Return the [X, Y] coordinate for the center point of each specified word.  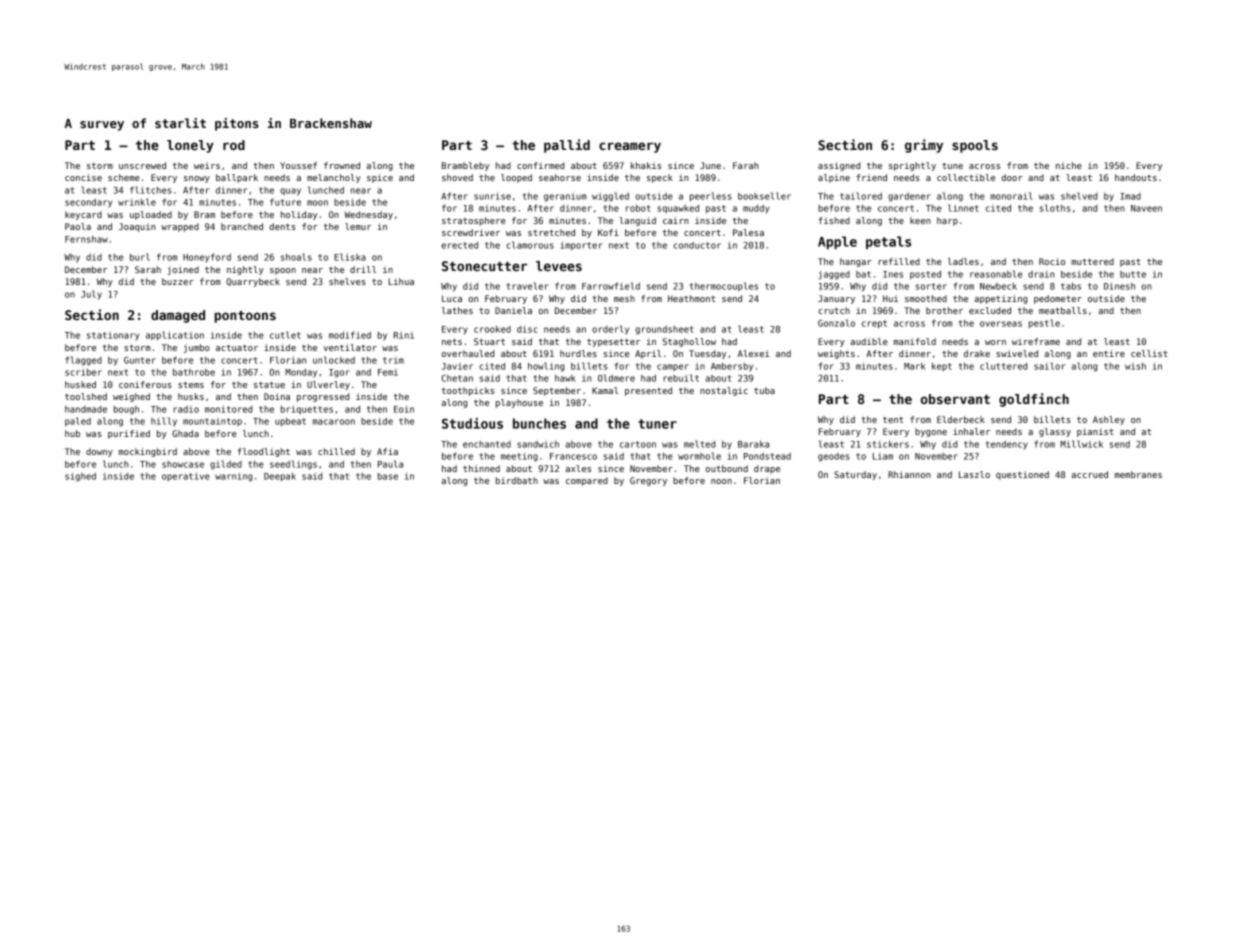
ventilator [350, 347]
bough [126, 410]
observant [955, 399]
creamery [630, 147]
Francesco [573, 456]
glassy [1055, 432]
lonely [190, 146]
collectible [966, 177]
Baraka [753, 444]
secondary [88, 202]
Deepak [280, 476]
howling [546, 367]
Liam [882, 456]
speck [660, 178]
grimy [924, 146]
